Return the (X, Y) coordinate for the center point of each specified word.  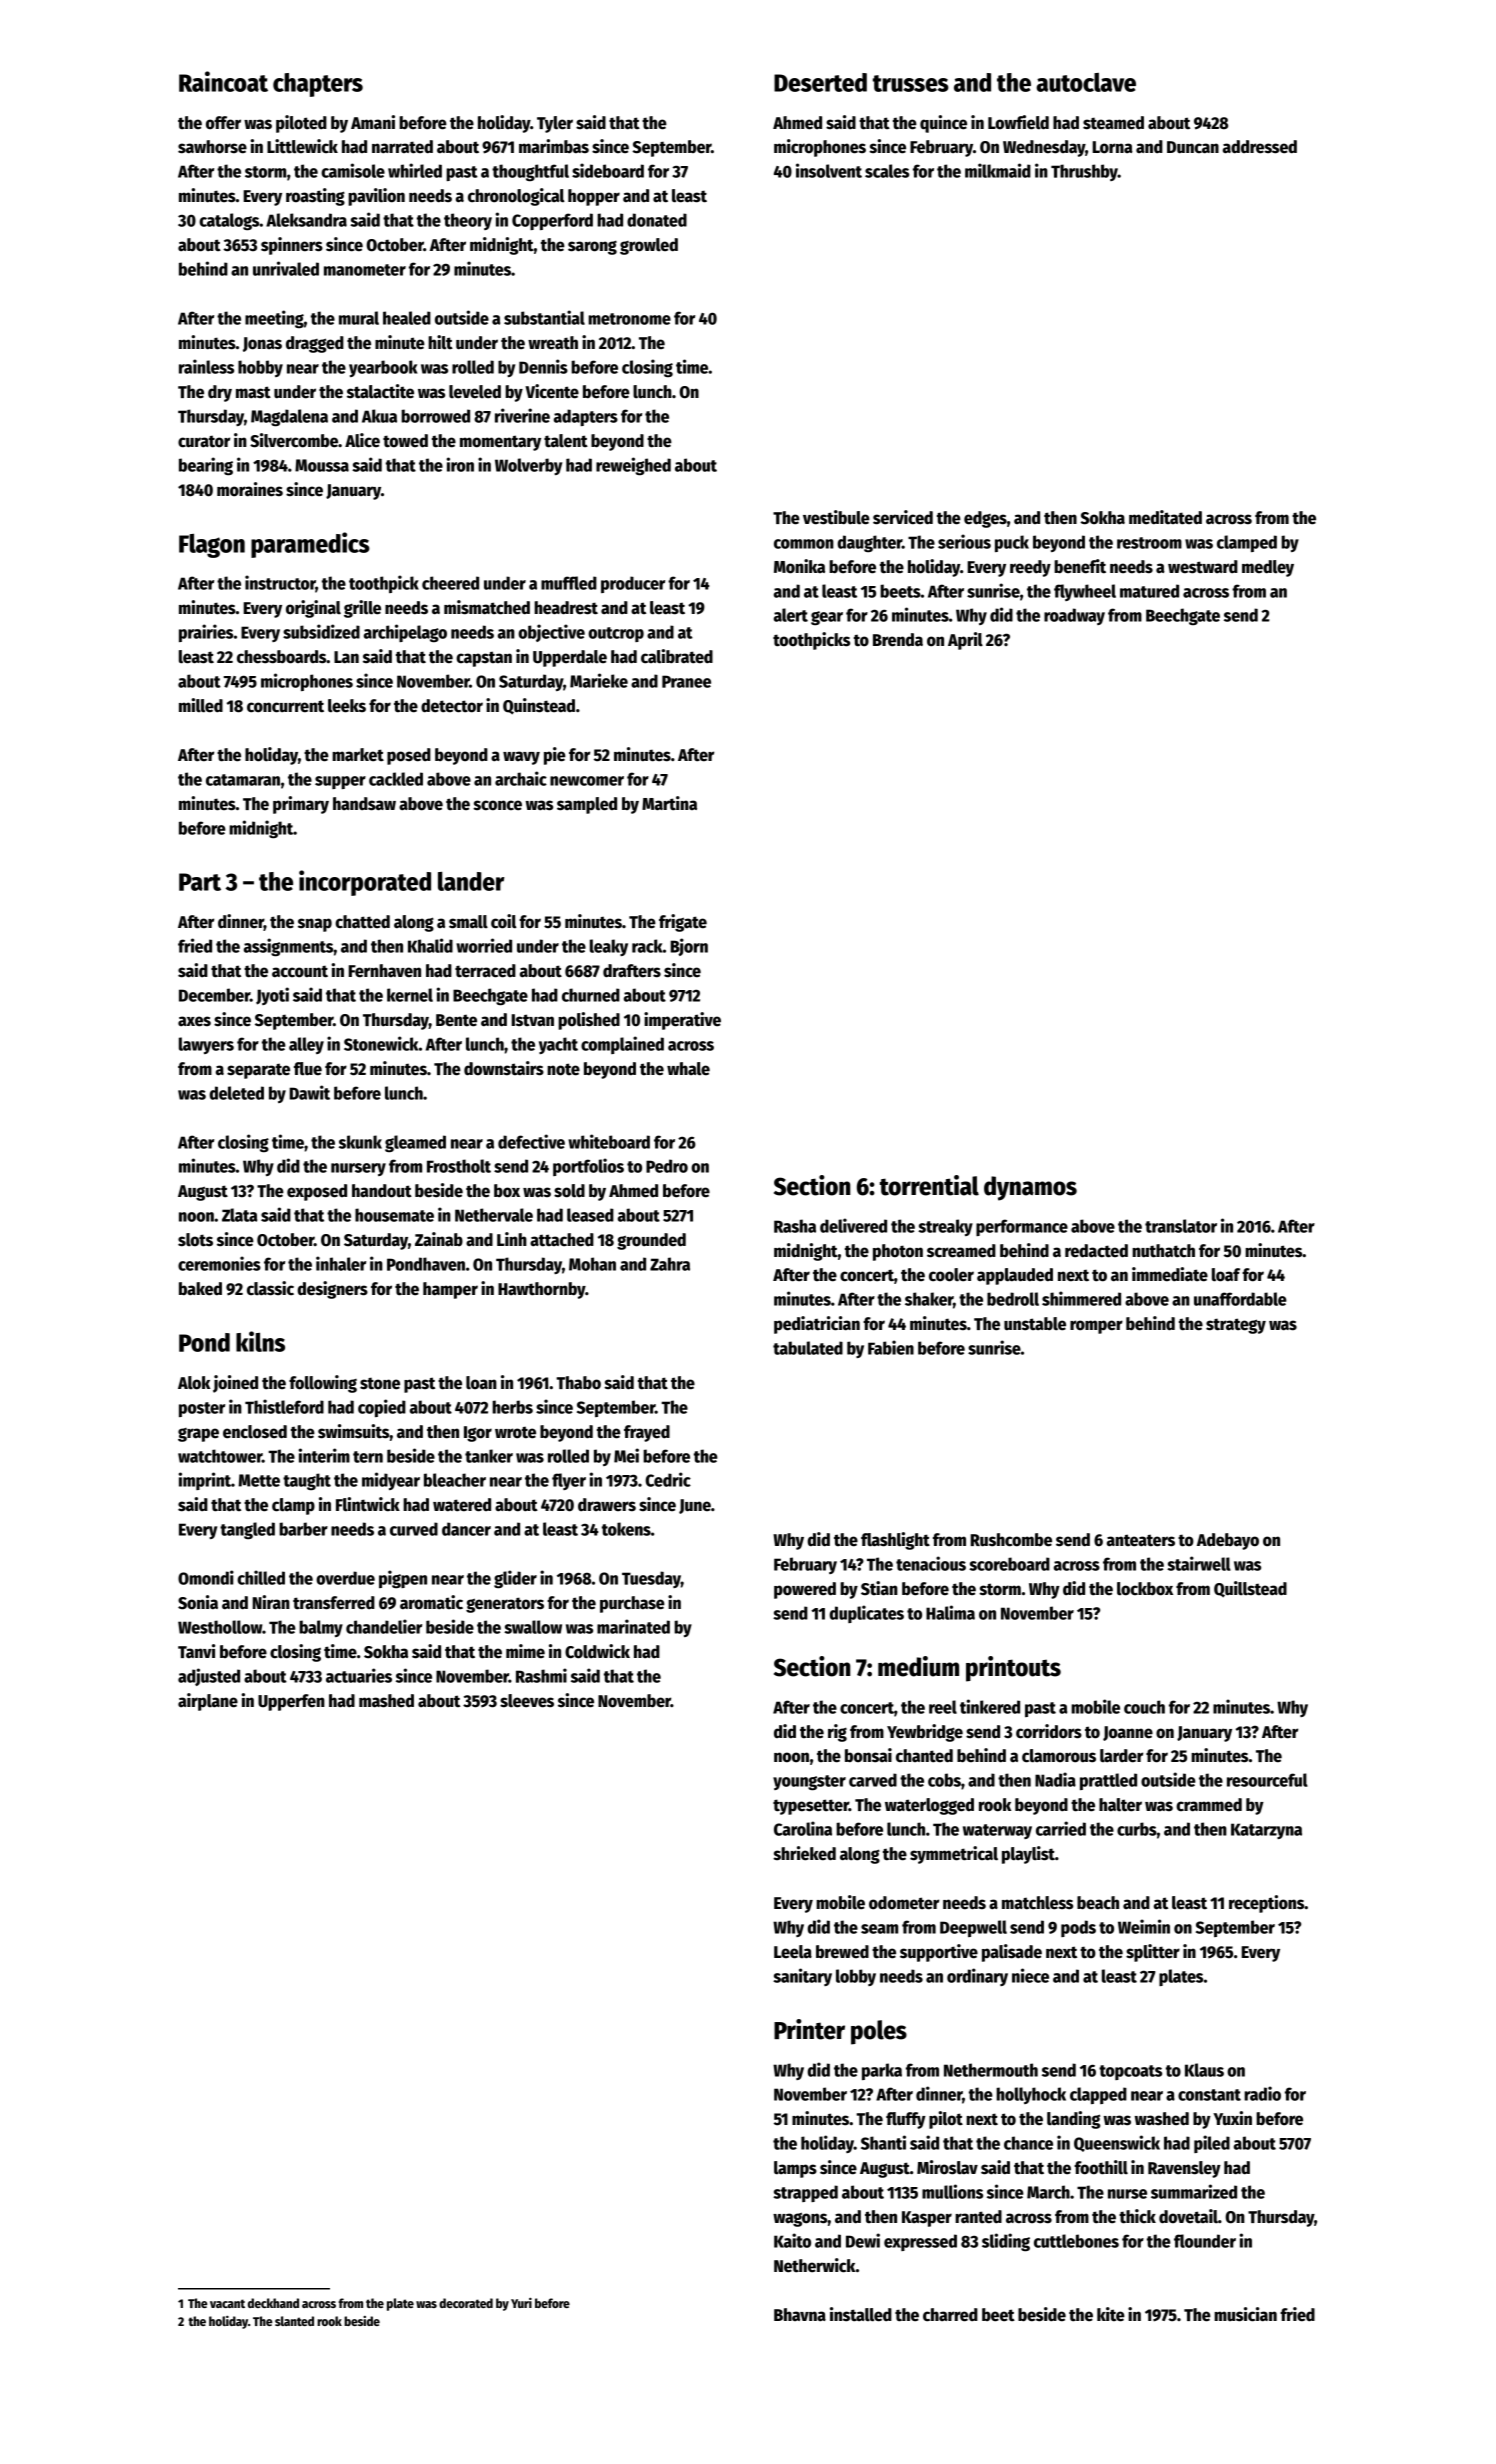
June (695, 1506)
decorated (466, 2303)
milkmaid (998, 170)
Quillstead (1250, 1589)
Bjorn (689, 947)
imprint (204, 1481)
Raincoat (223, 81)
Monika (799, 566)
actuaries (359, 1675)
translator (1181, 1226)
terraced (485, 971)
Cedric (668, 1479)
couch (1144, 1707)
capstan (484, 659)
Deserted (820, 82)
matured (1149, 591)
